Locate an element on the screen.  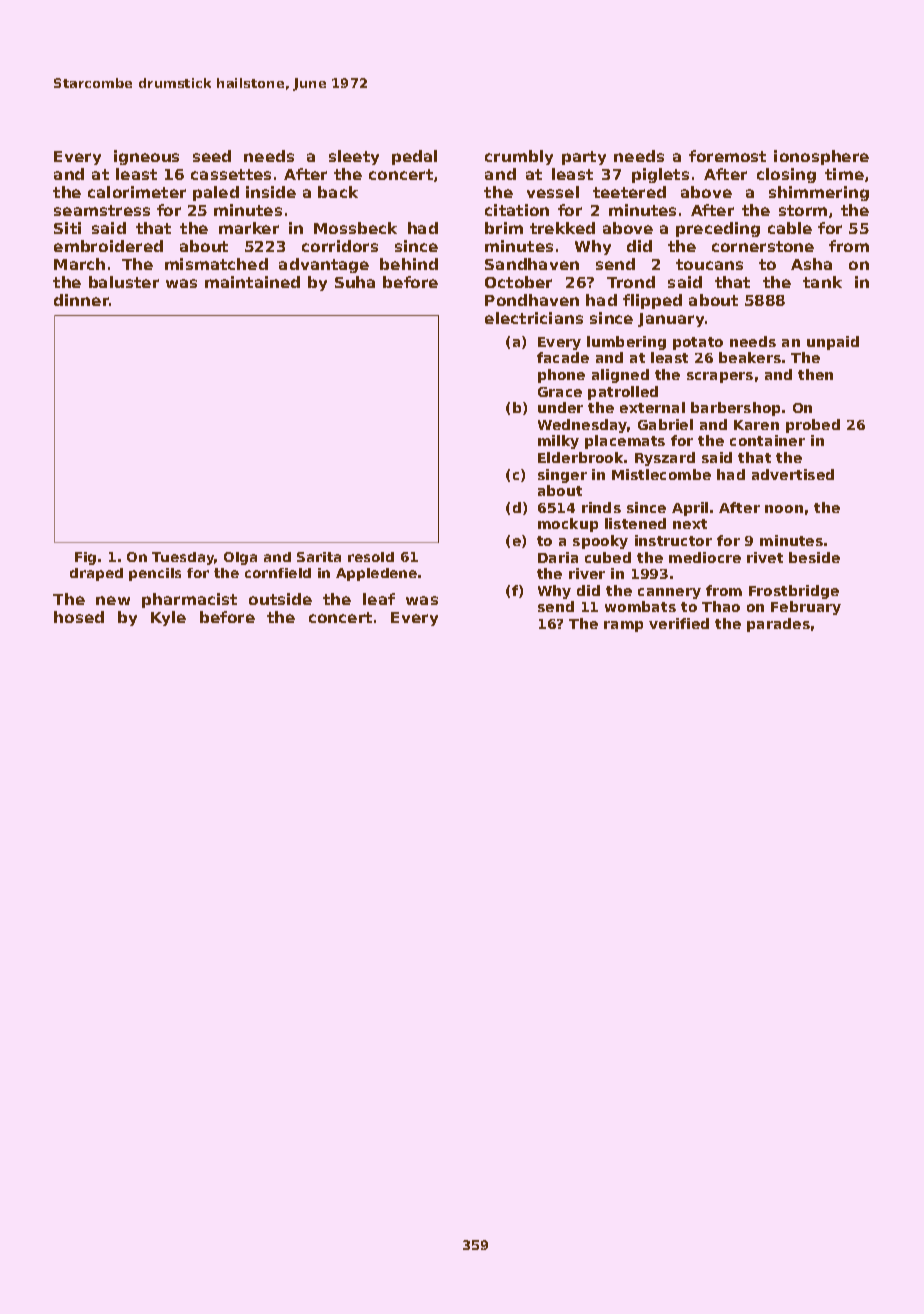
dinner is located at coordinates (81, 300).
